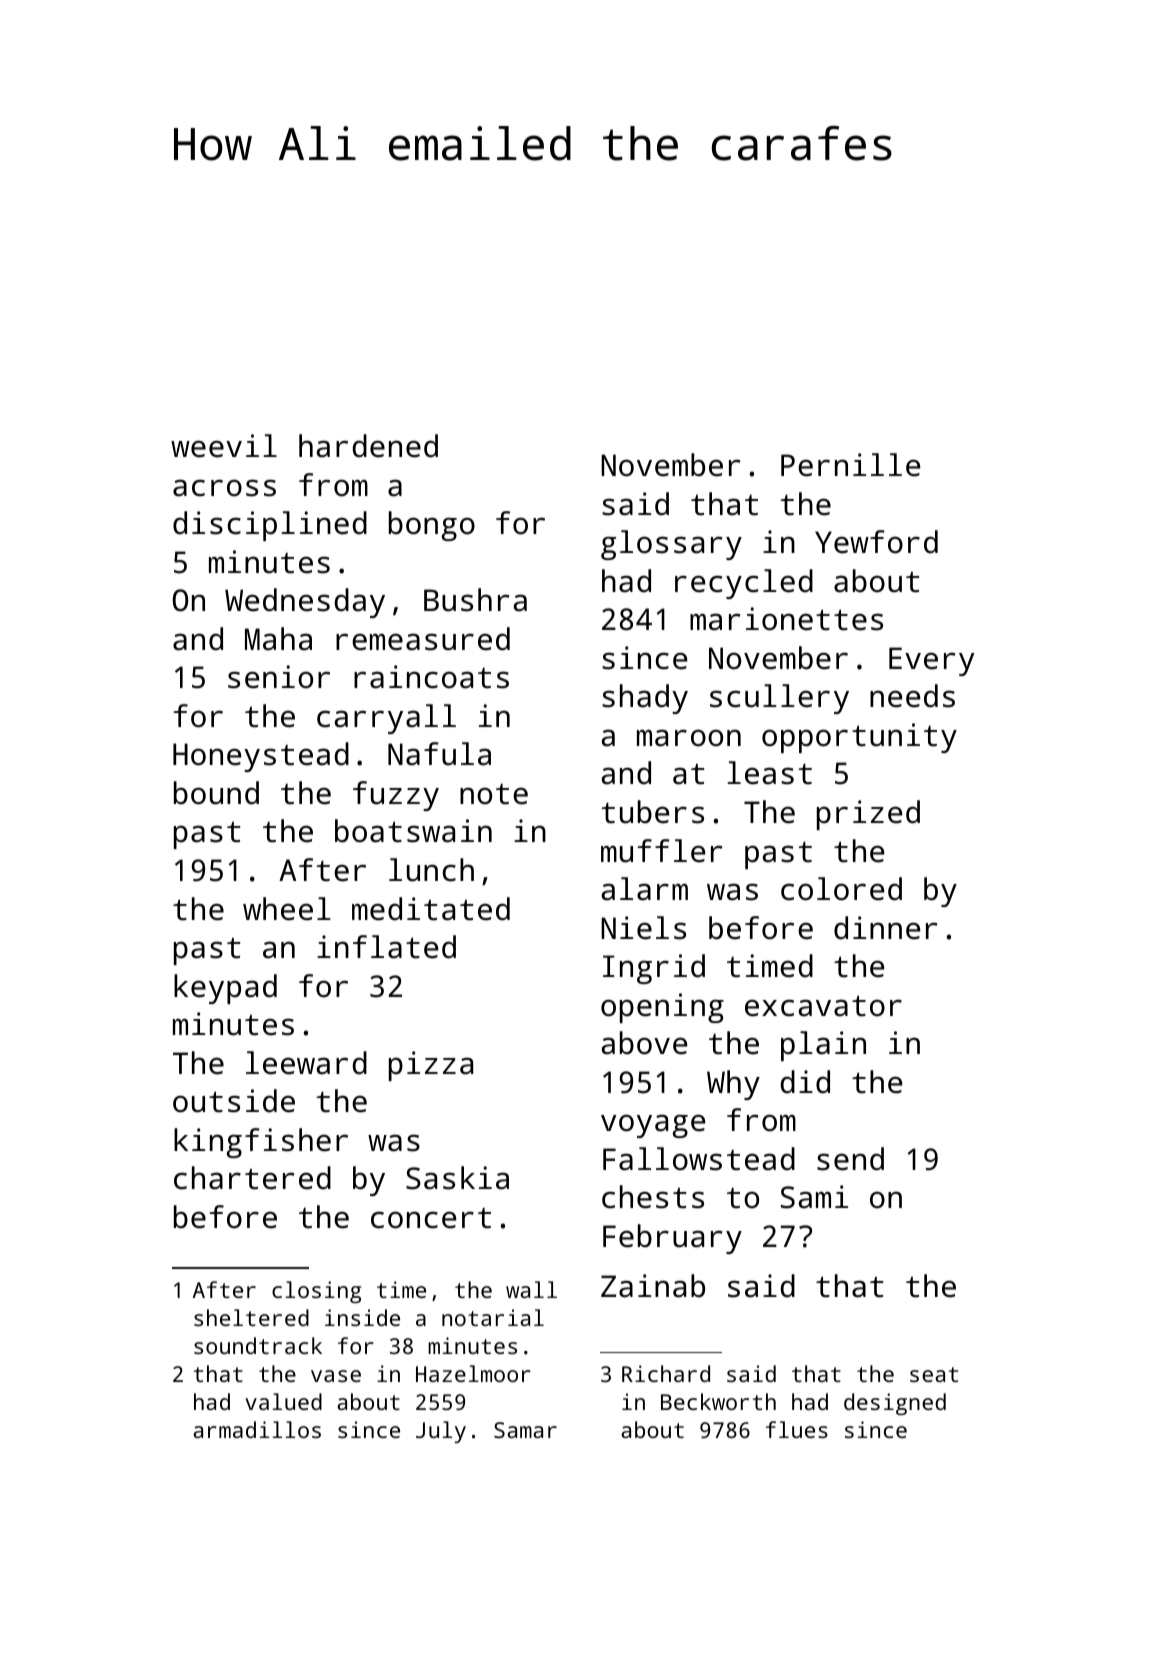 The height and width of the document is (1654, 1165). I want to click on glossary, so click(671, 545).
